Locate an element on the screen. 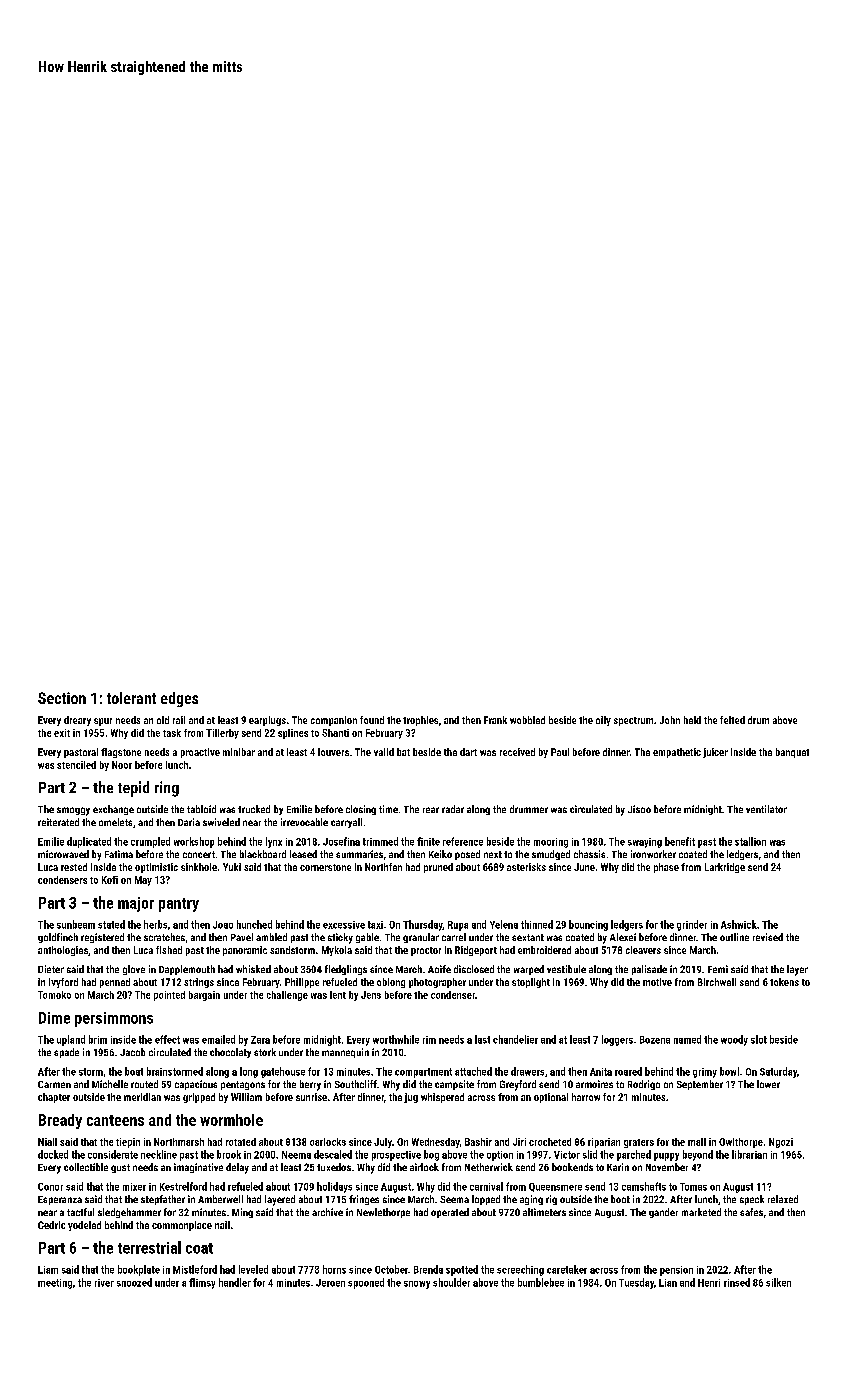 The image size is (849, 1400). spooned is located at coordinates (366, 1283).
